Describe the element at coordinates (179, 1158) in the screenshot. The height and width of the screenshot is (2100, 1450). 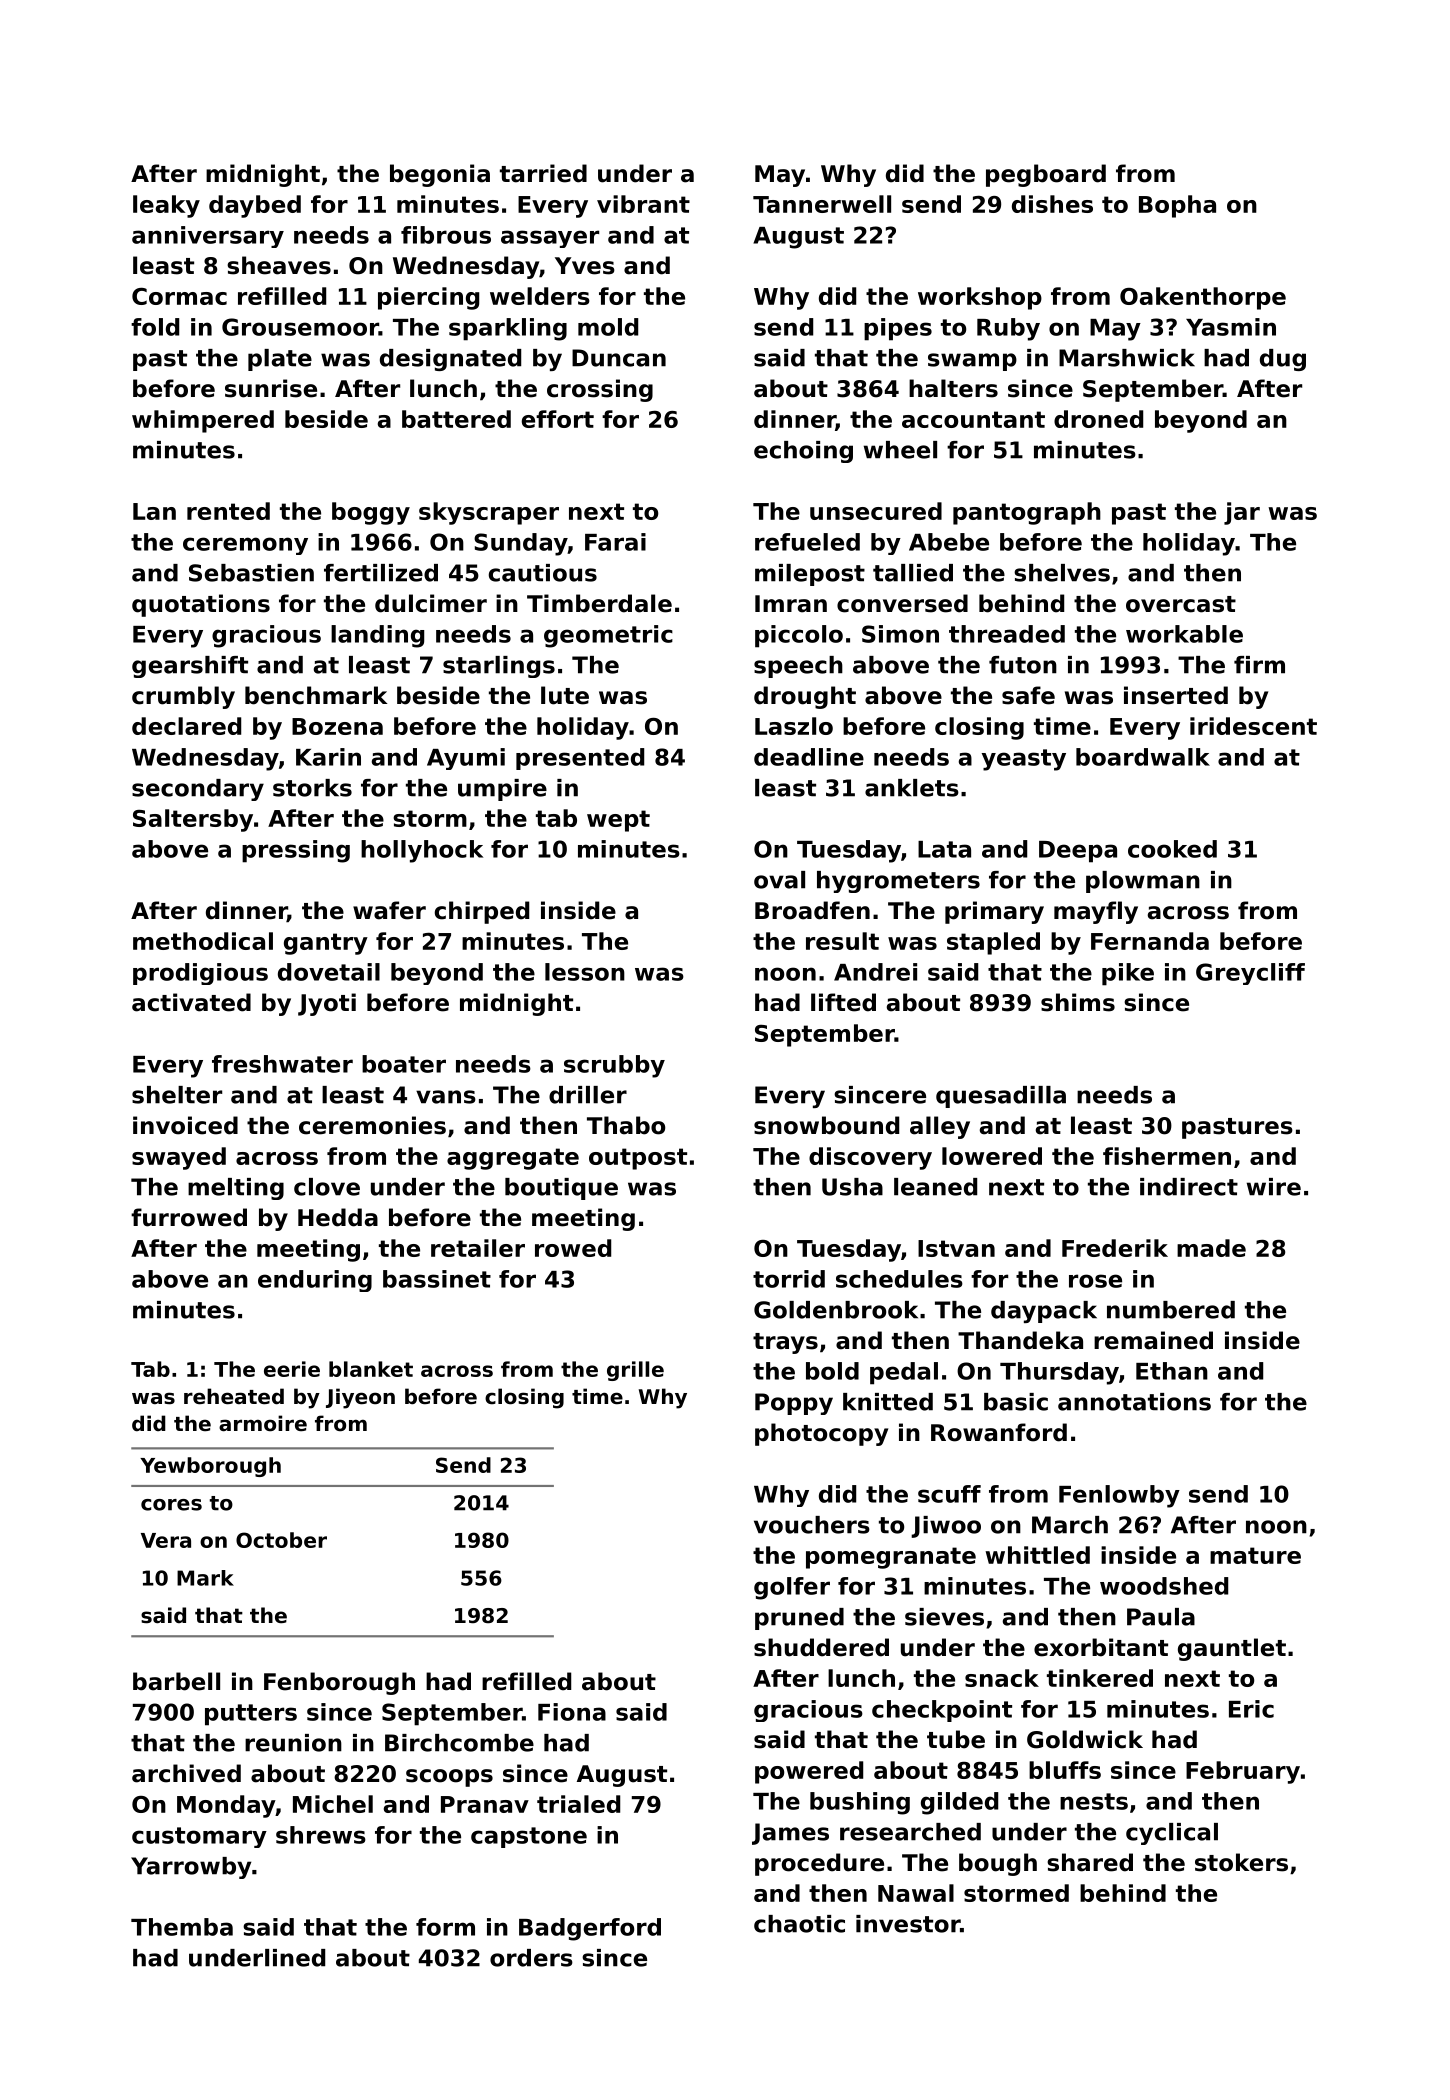
I see `swayed` at that location.
